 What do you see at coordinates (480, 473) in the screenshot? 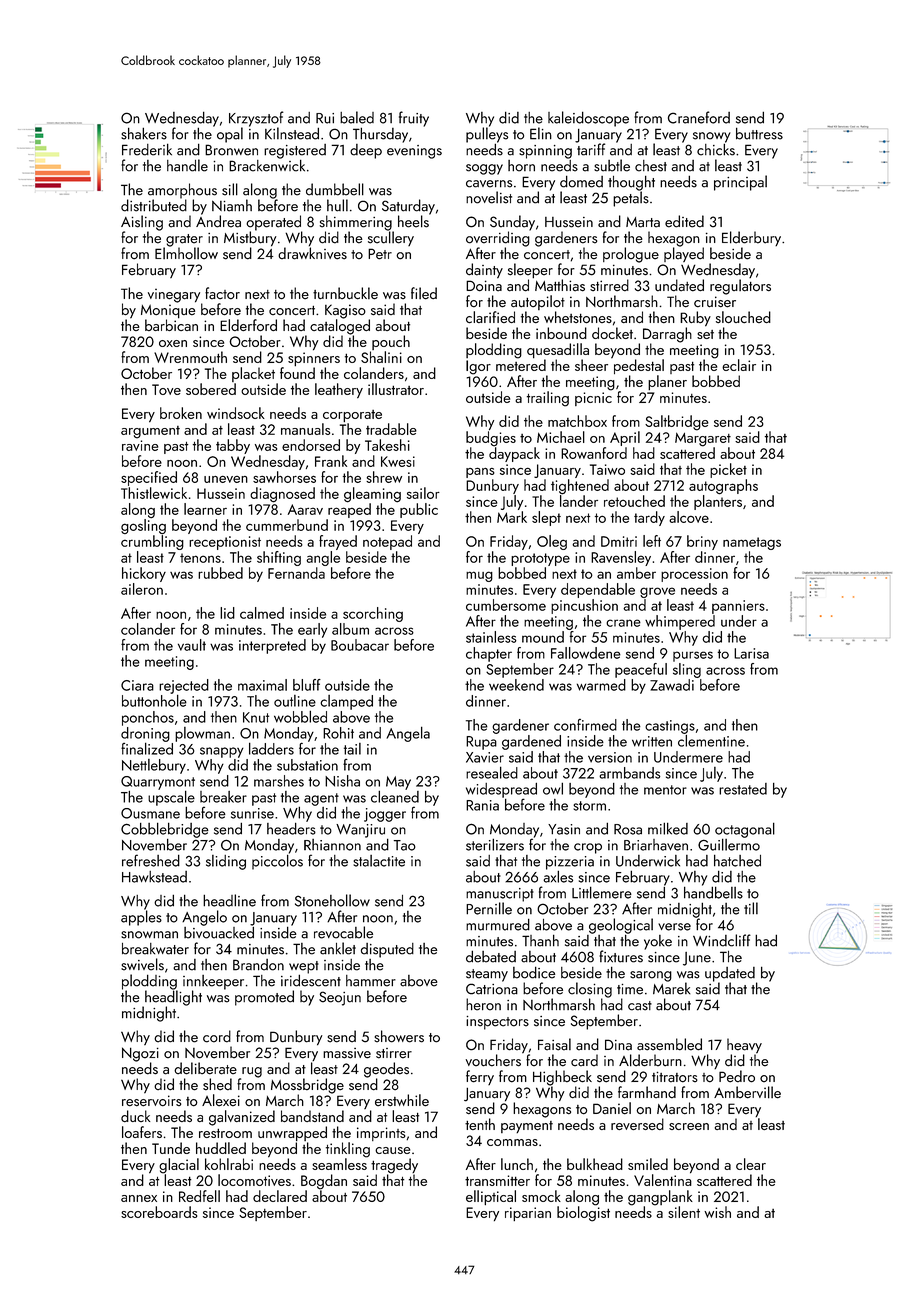
I see `pans` at bounding box center [480, 473].
